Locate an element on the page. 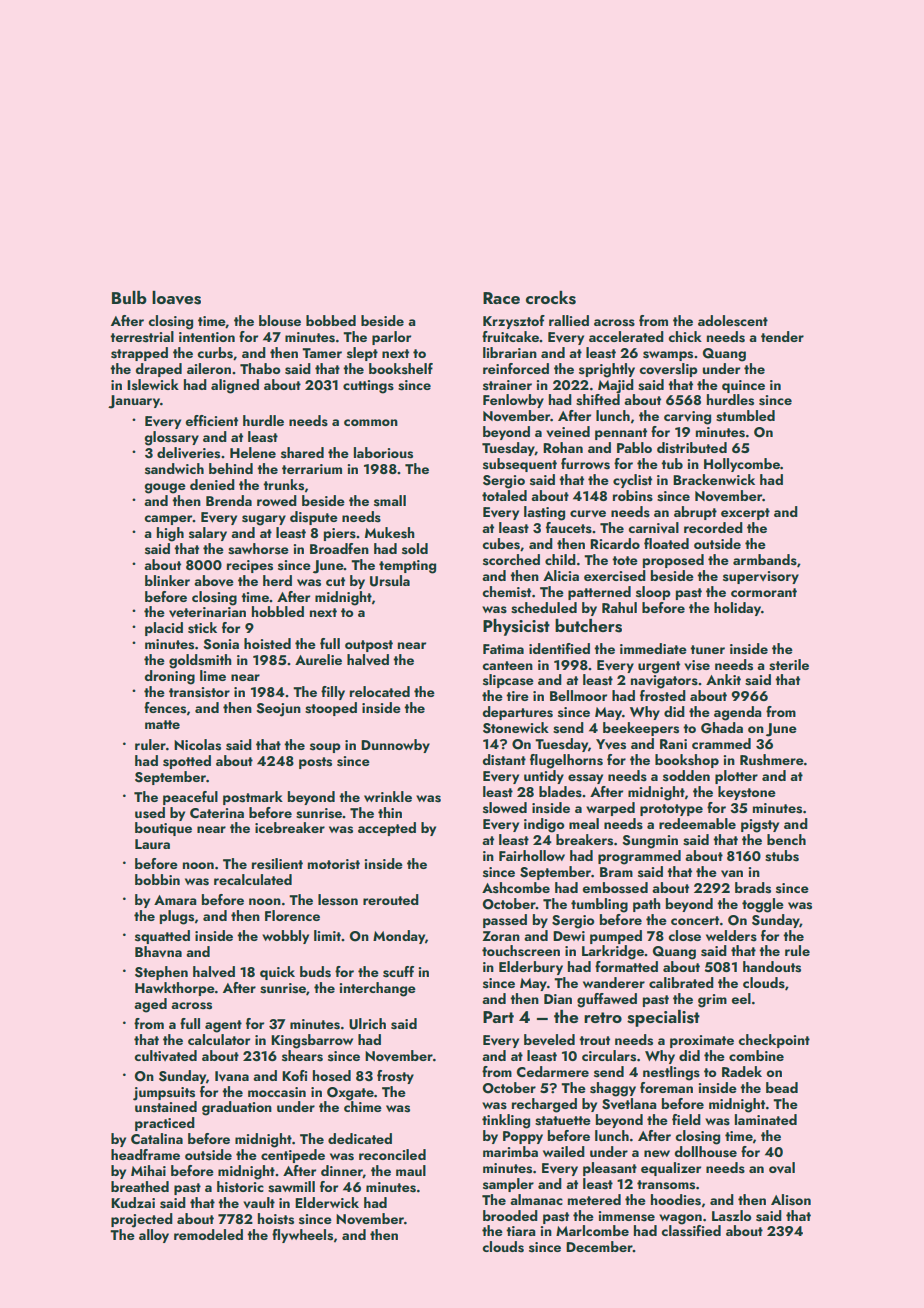  agenda is located at coordinates (738, 713).
